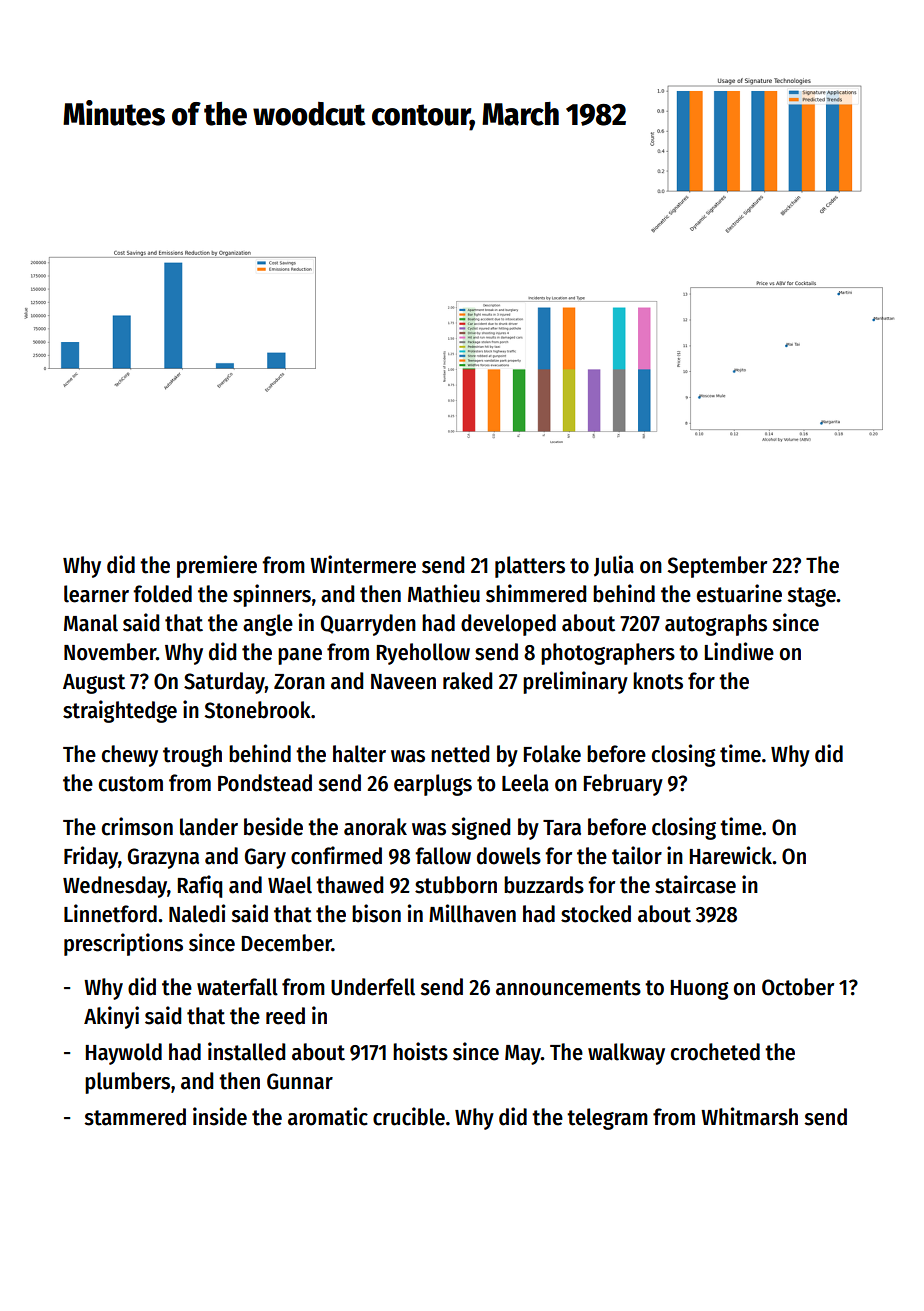 This page has height=1311, width=924. I want to click on stage, so click(811, 597).
